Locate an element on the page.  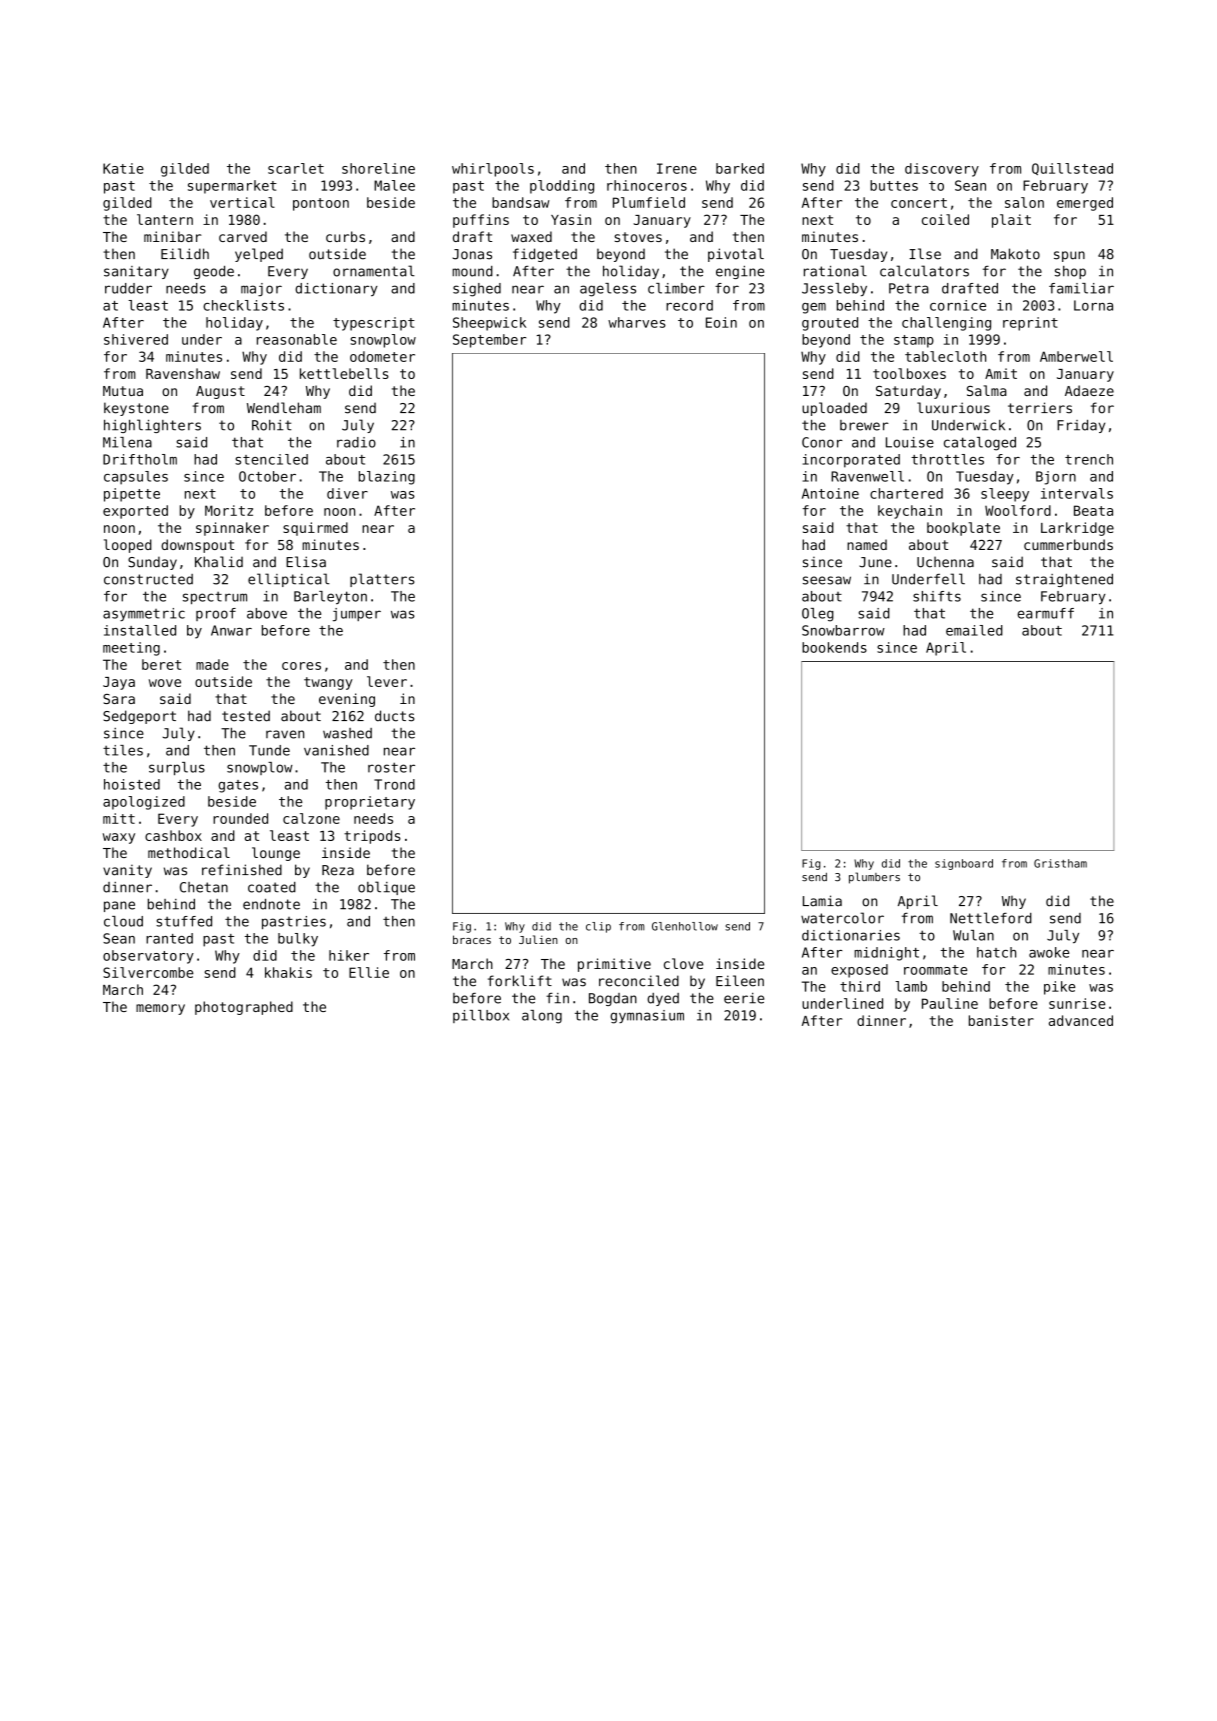
bandsaw is located at coordinates (521, 202).
